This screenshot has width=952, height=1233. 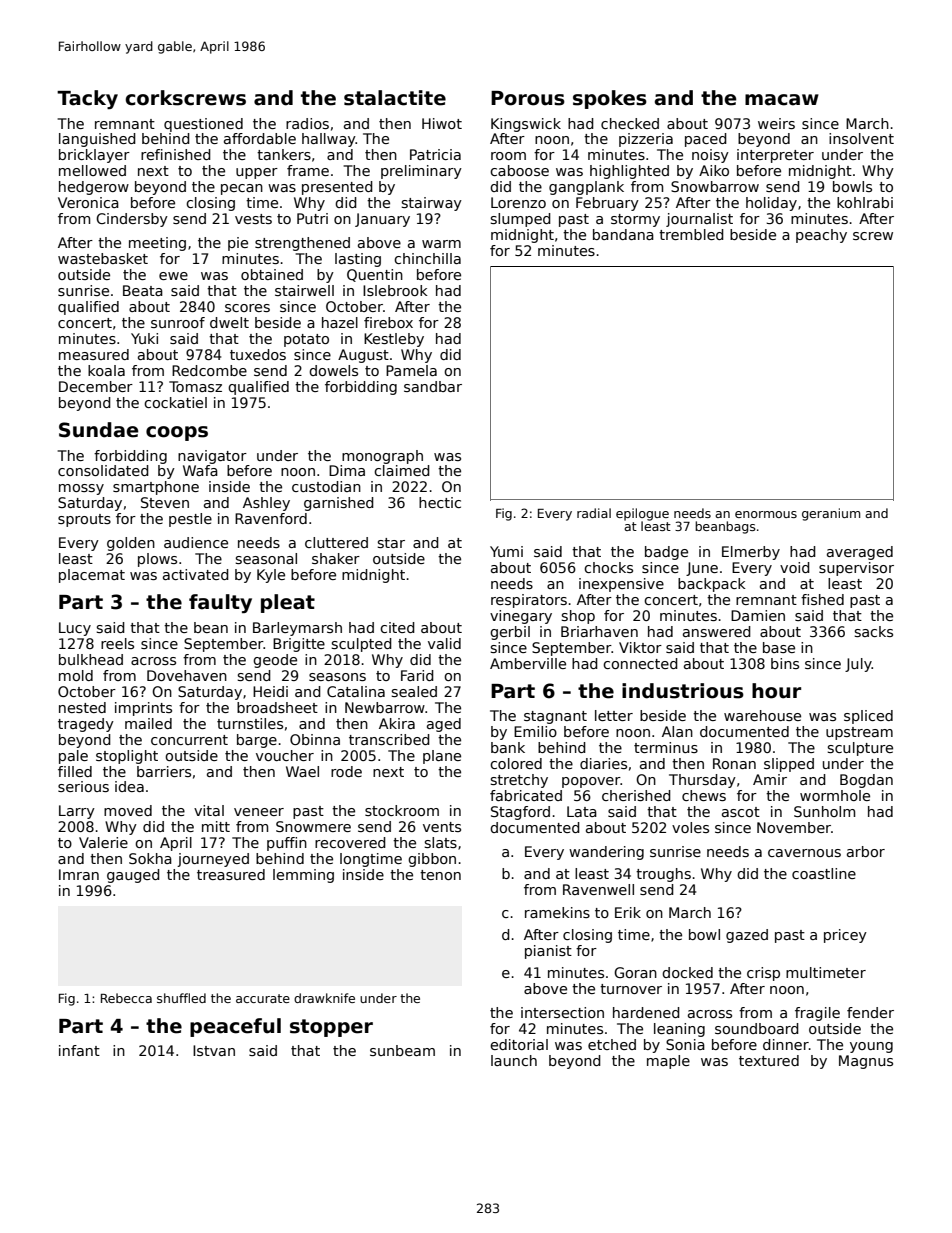 I want to click on garnished, so click(x=339, y=504).
